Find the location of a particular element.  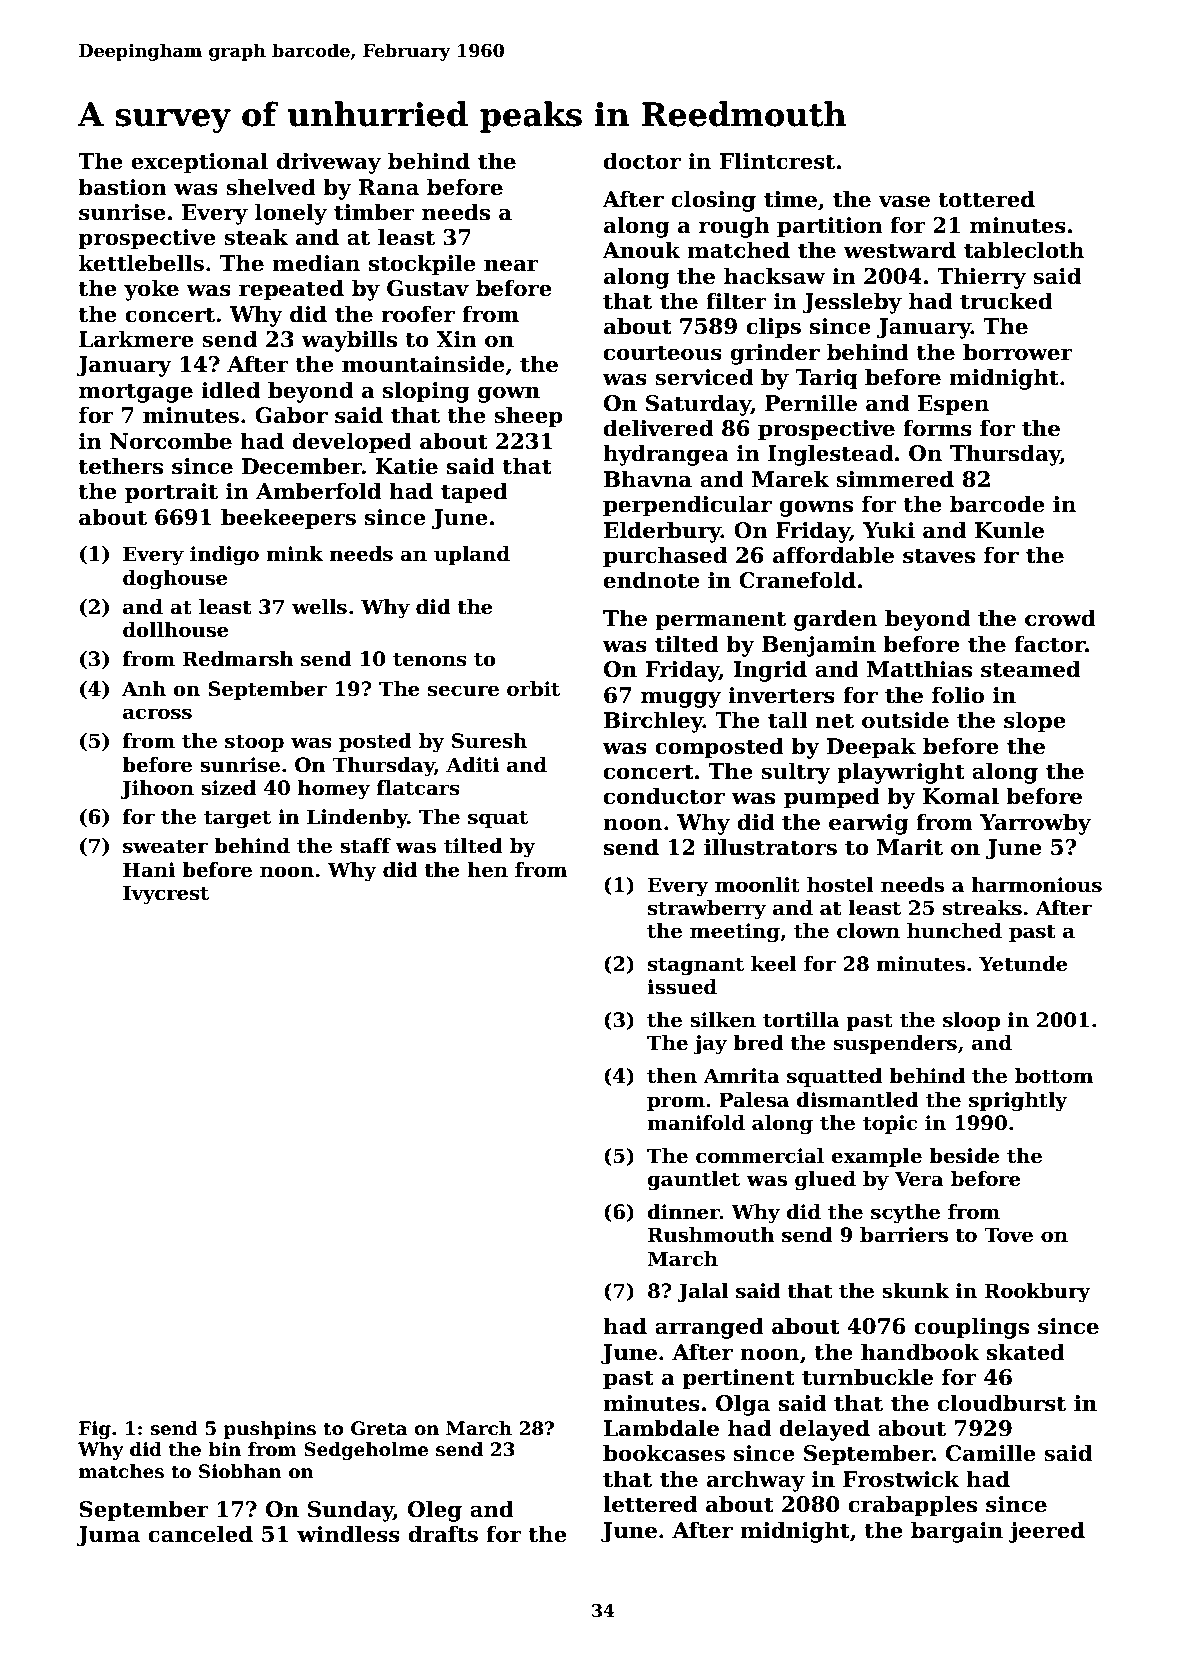

issued is located at coordinates (682, 987).
